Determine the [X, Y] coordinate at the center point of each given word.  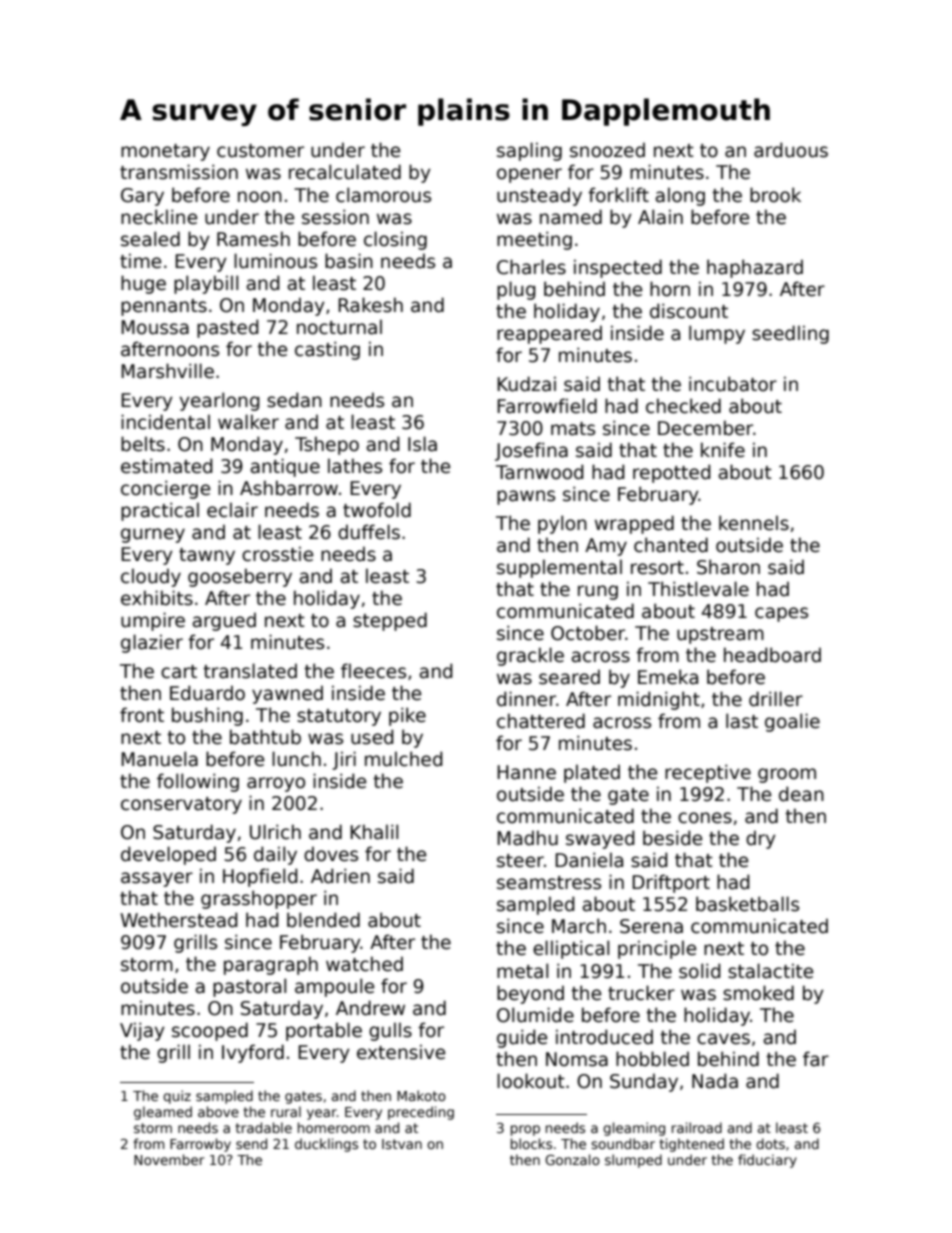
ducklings [326, 1145]
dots [770, 1143]
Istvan [402, 1144]
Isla [422, 444]
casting [327, 350]
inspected [618, 268]
